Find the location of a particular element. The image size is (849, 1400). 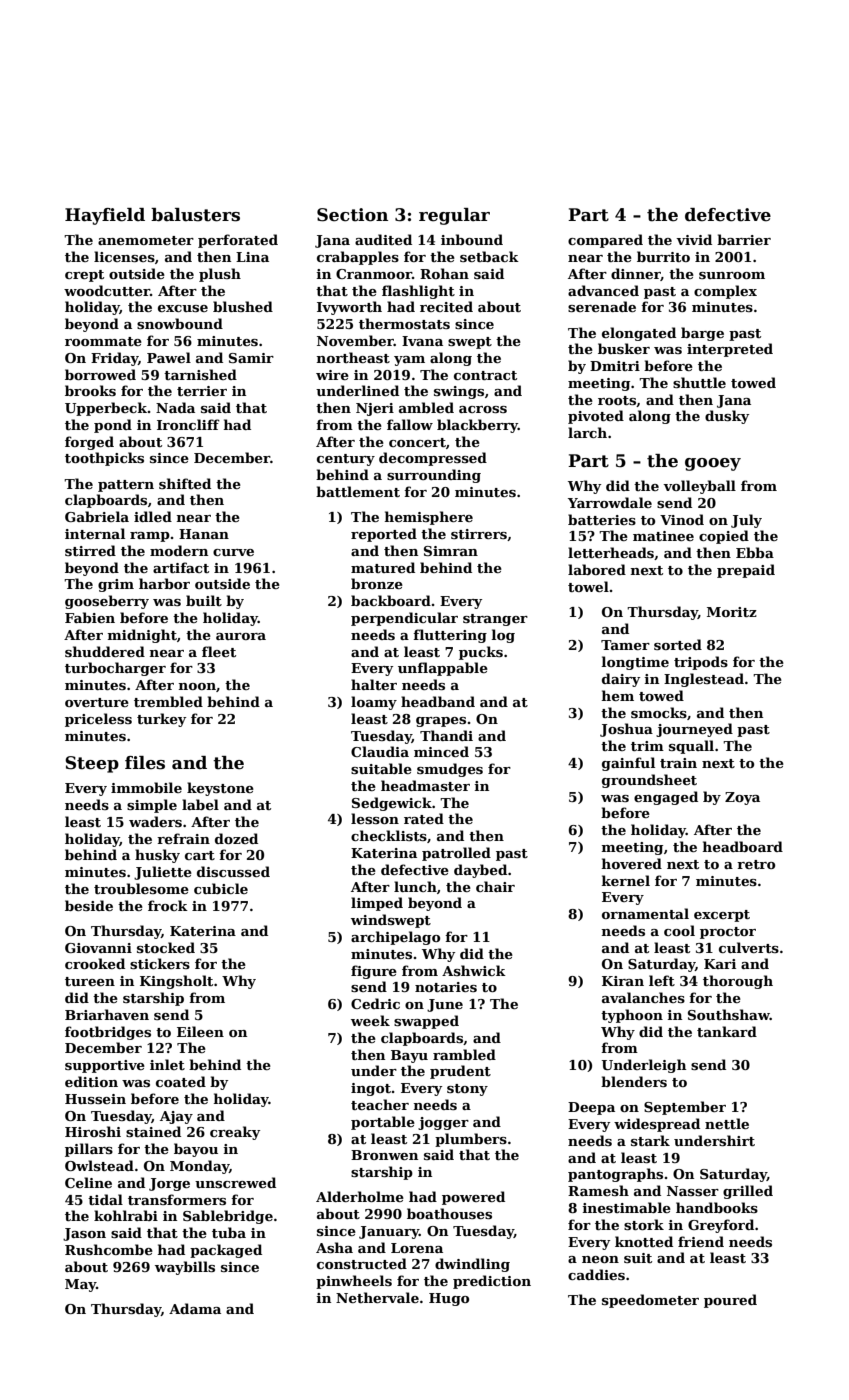

prepaid is located at coordinates (746, 571).
